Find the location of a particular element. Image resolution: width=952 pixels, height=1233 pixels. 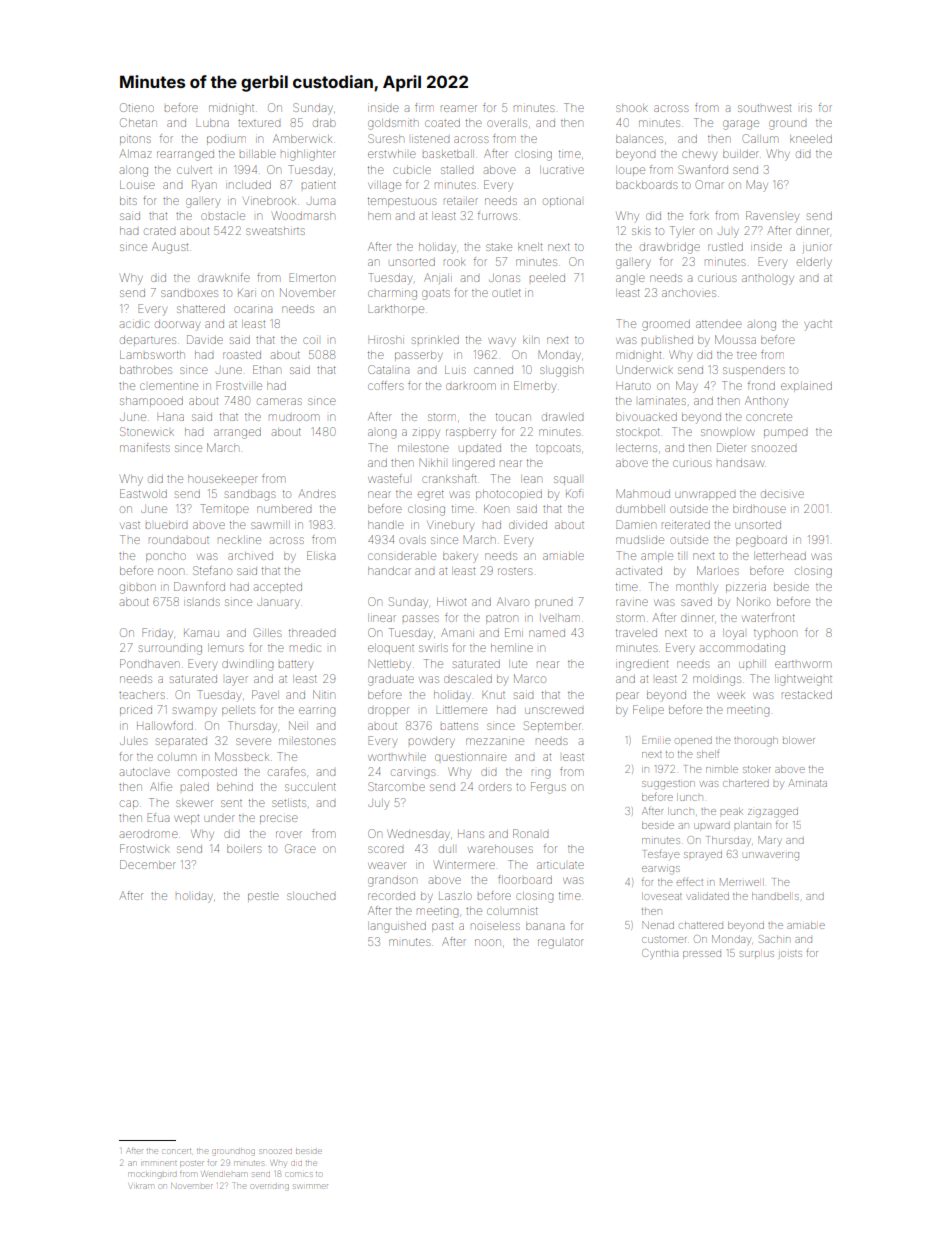

pressed is located at coordinates (702, 955).
